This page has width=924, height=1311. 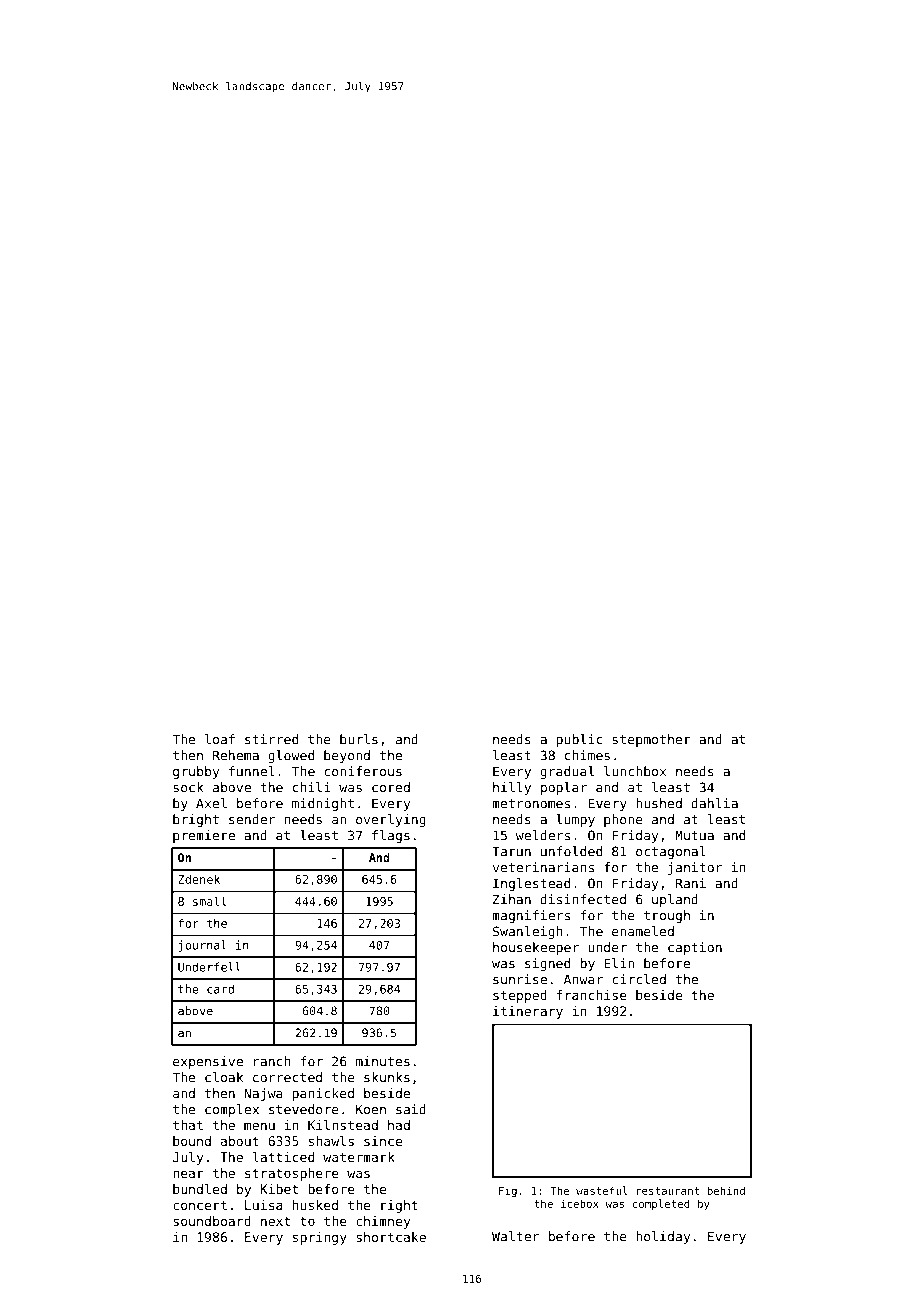 I want to click on circled, so click(x=639, y=979).
